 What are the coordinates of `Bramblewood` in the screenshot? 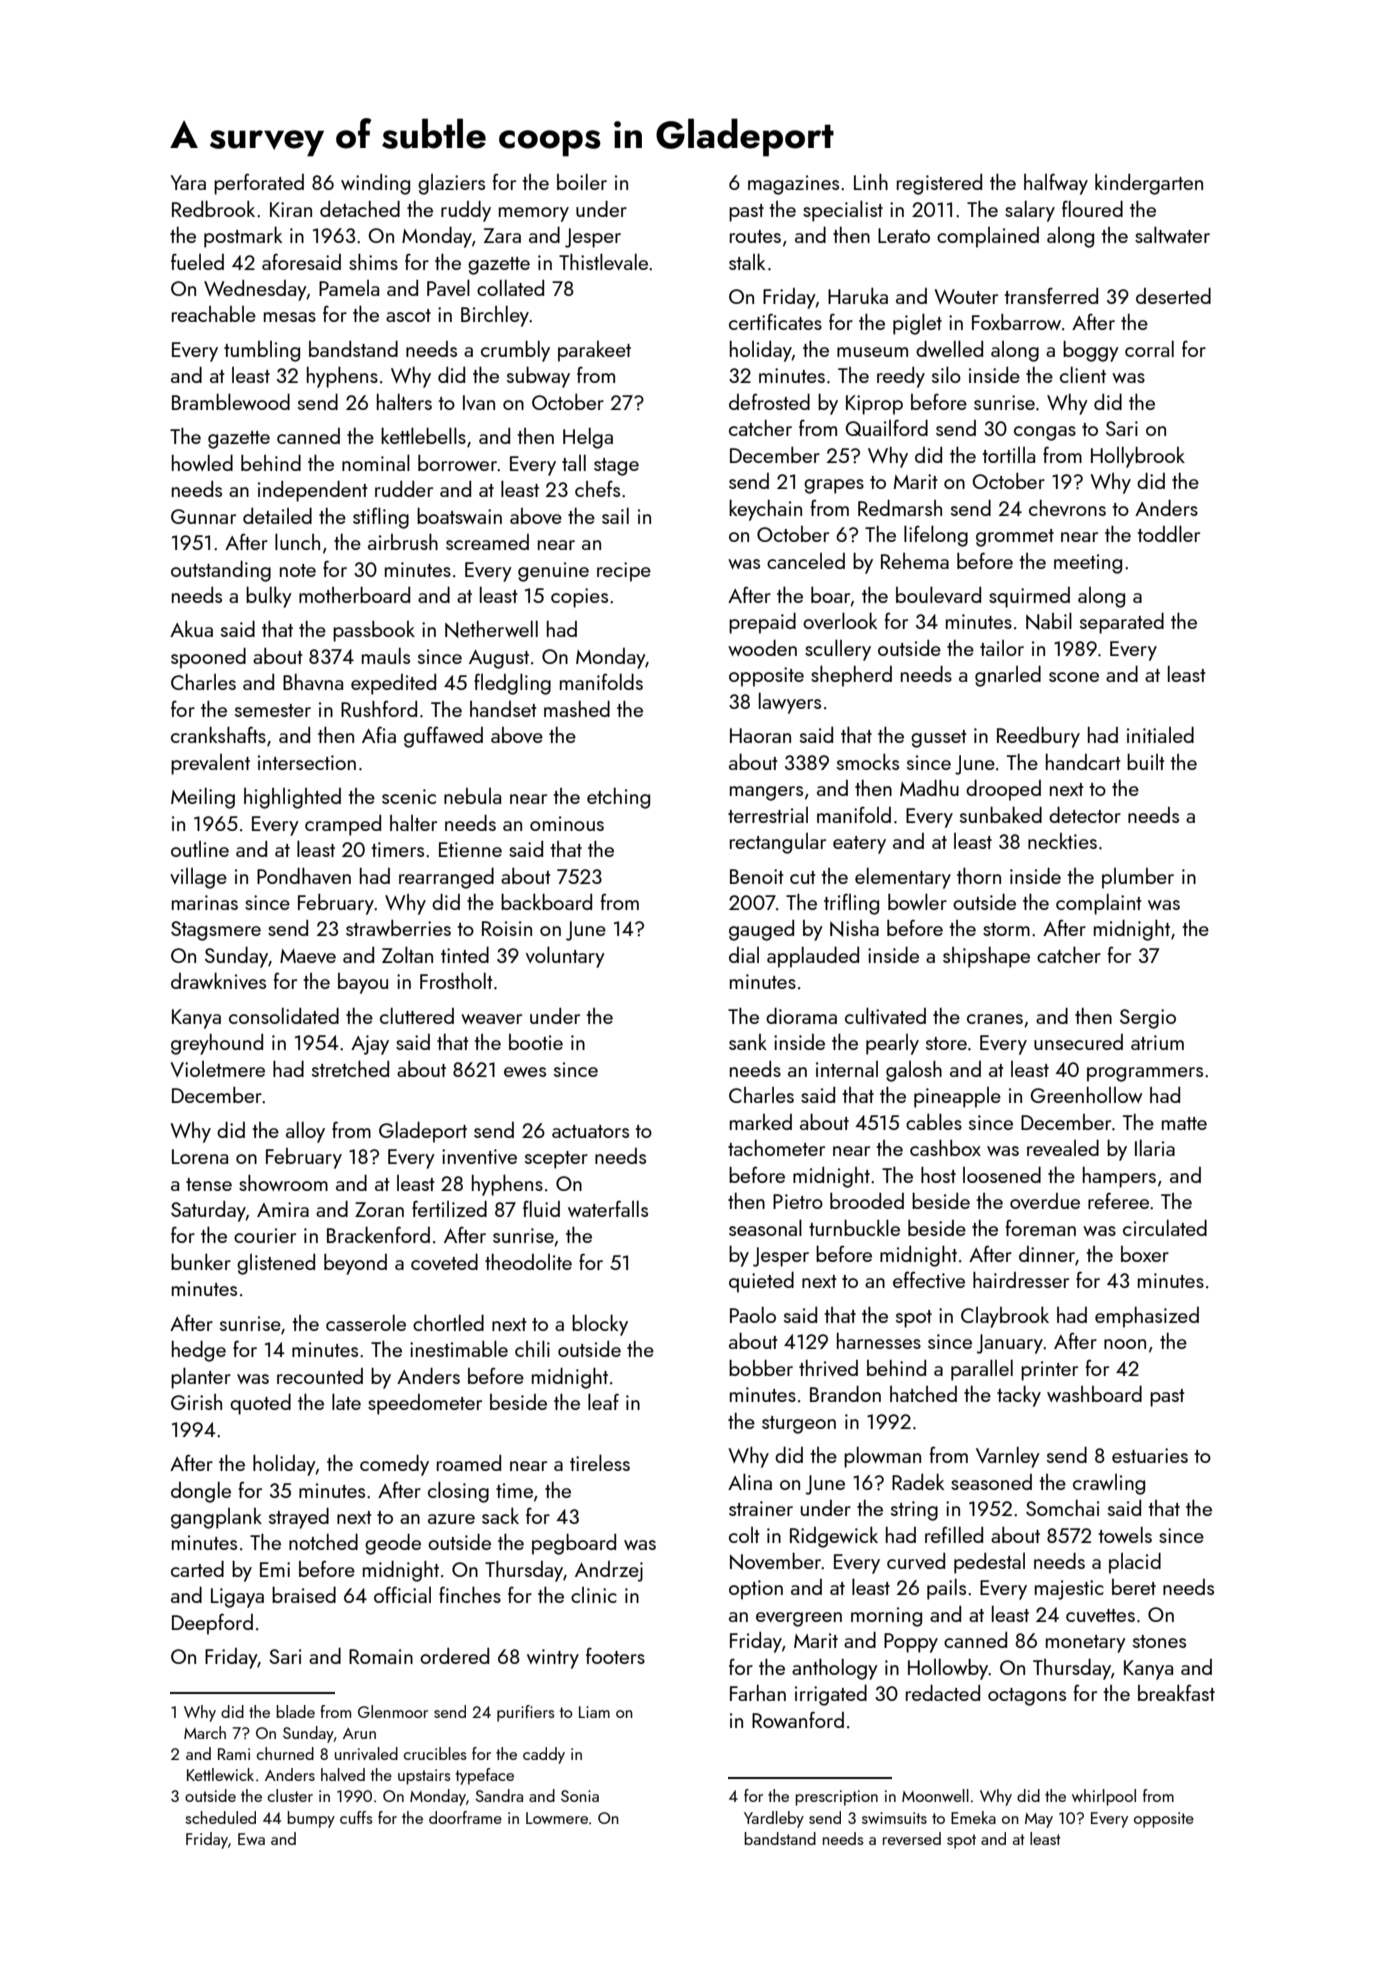 It's located at (231, 401).
